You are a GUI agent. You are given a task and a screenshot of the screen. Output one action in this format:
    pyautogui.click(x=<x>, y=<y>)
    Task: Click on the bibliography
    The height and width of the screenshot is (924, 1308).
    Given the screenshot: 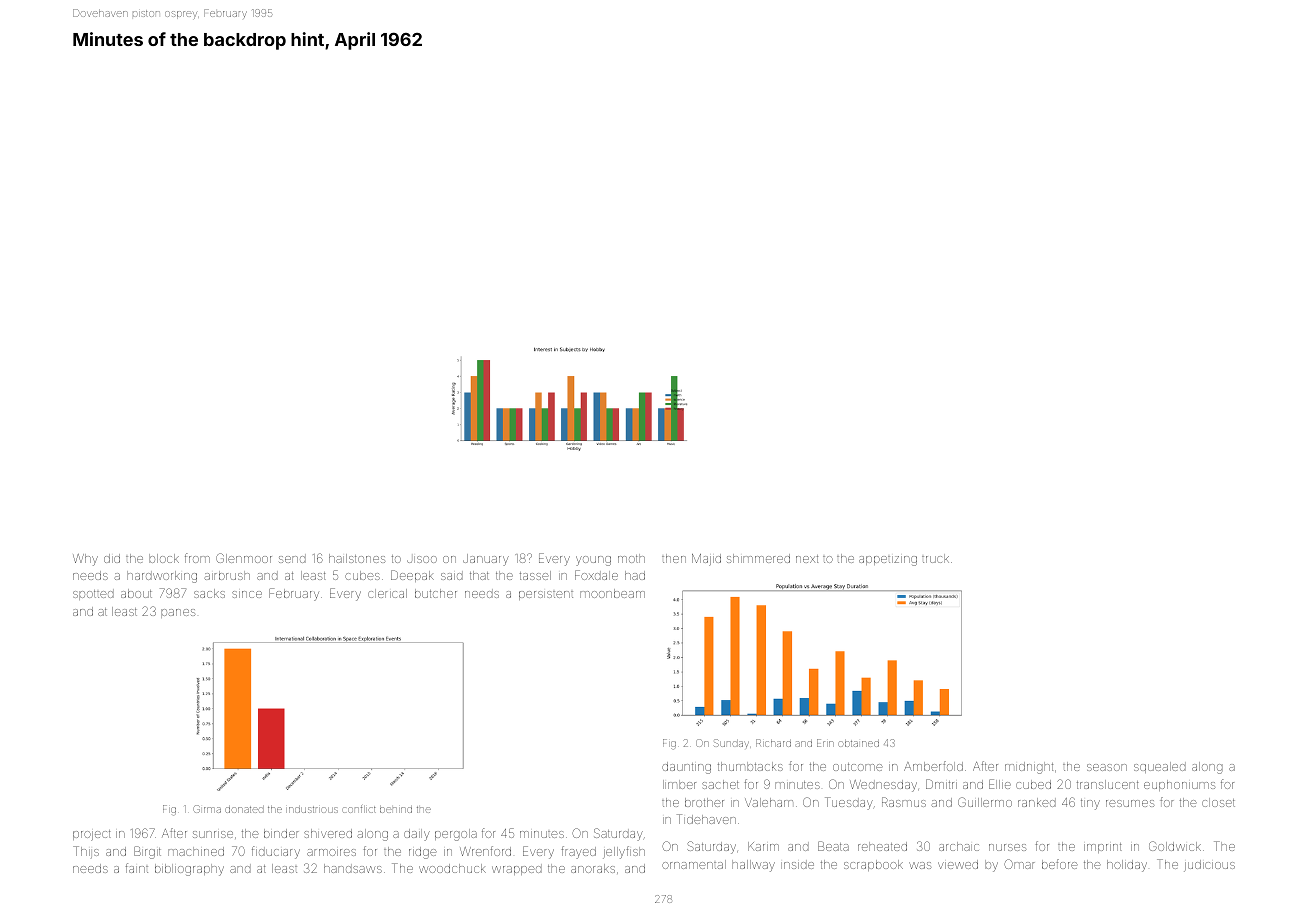 What is the action you would take?
    pyautogui.click(x=189, y=870)
